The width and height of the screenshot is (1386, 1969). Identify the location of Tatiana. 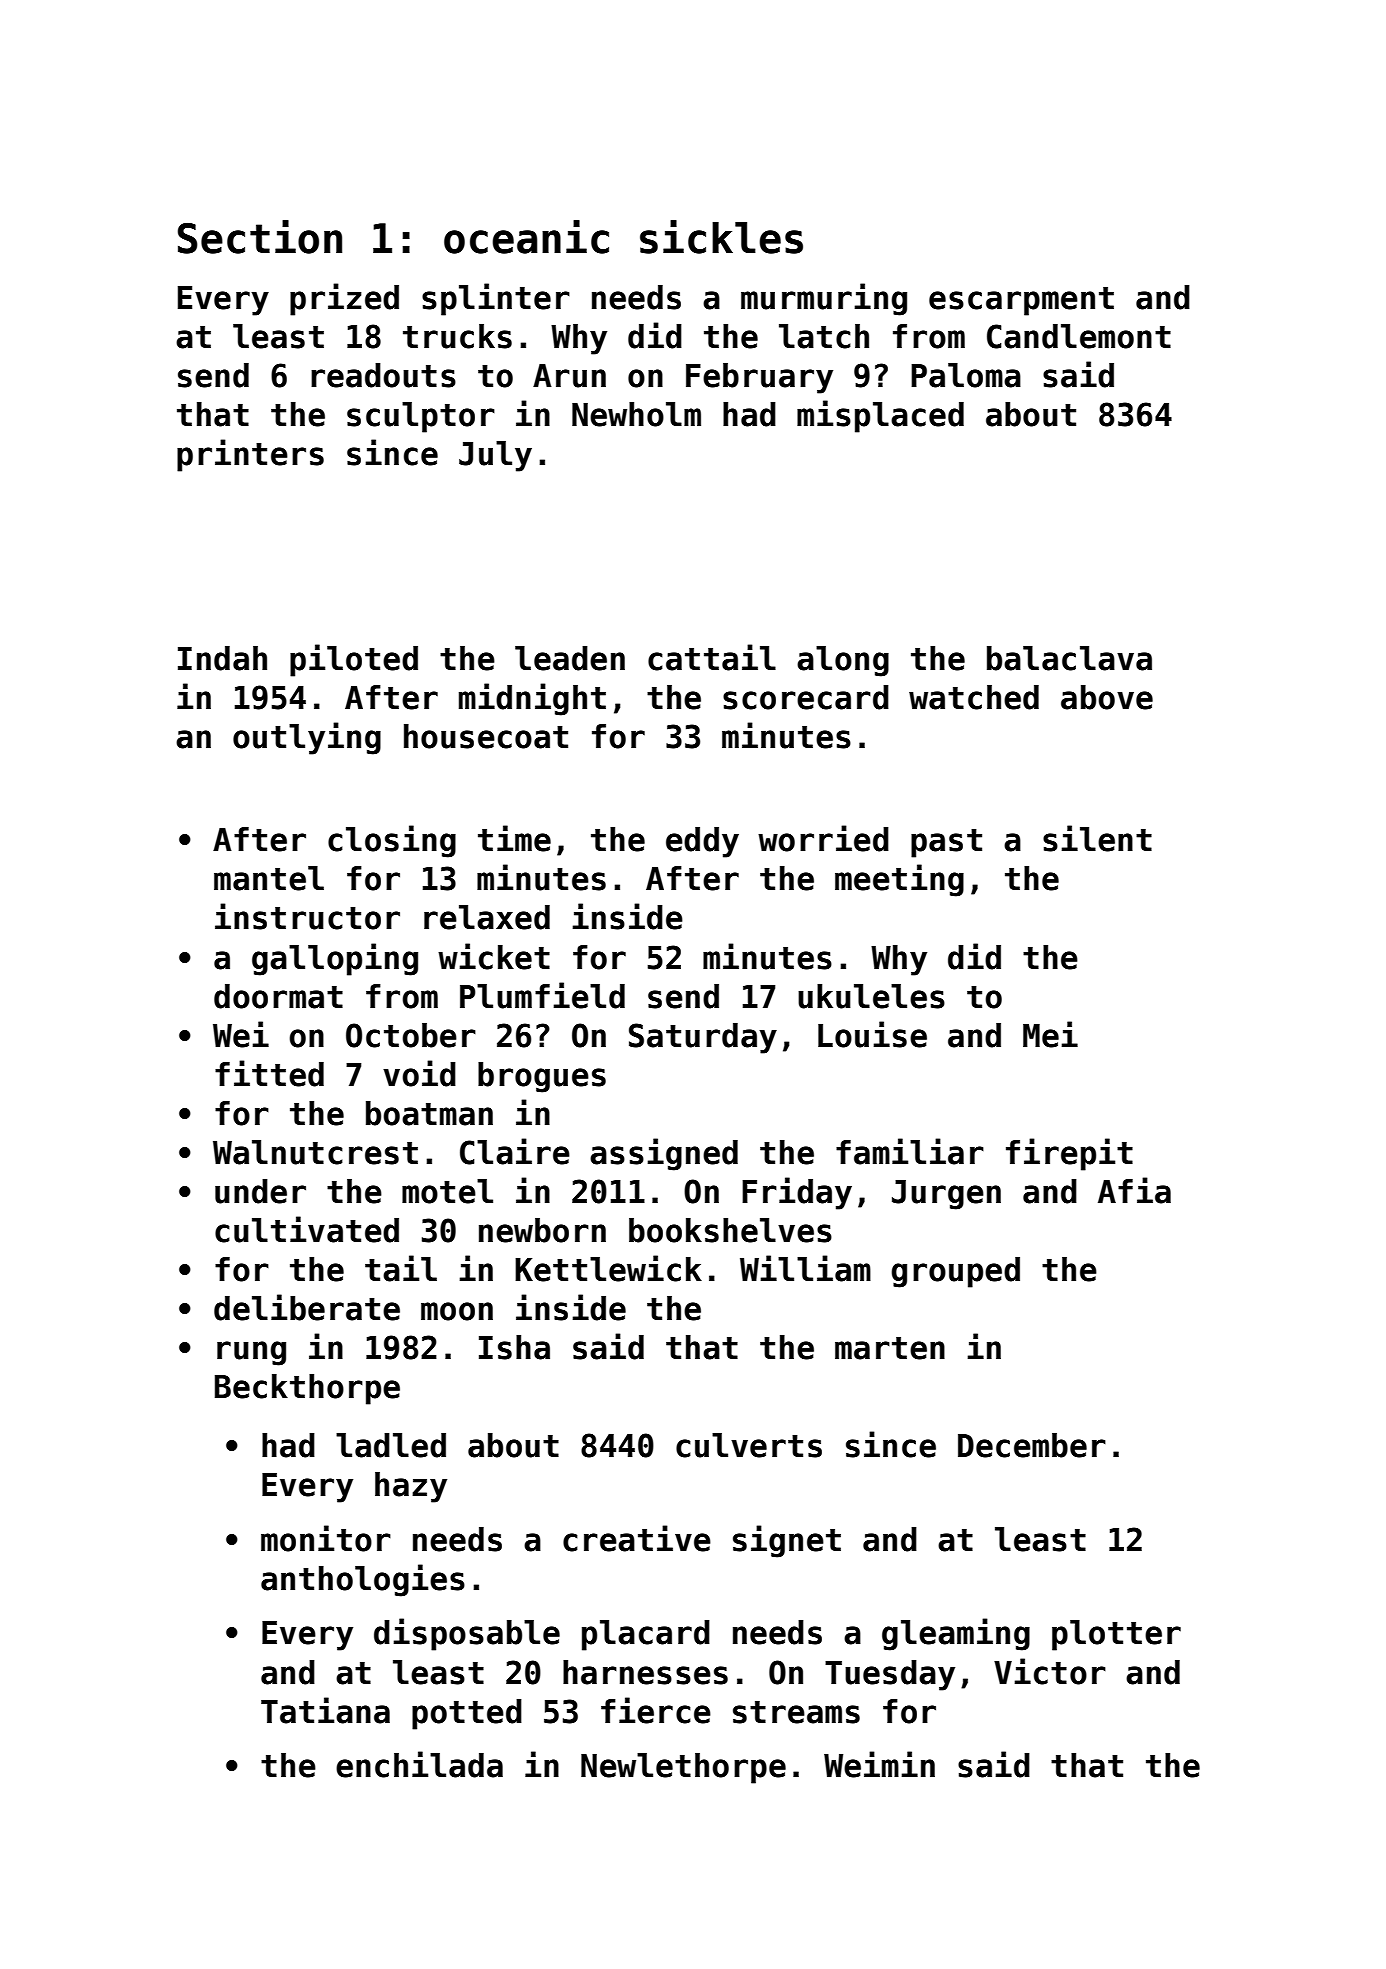
(325, 1710).
